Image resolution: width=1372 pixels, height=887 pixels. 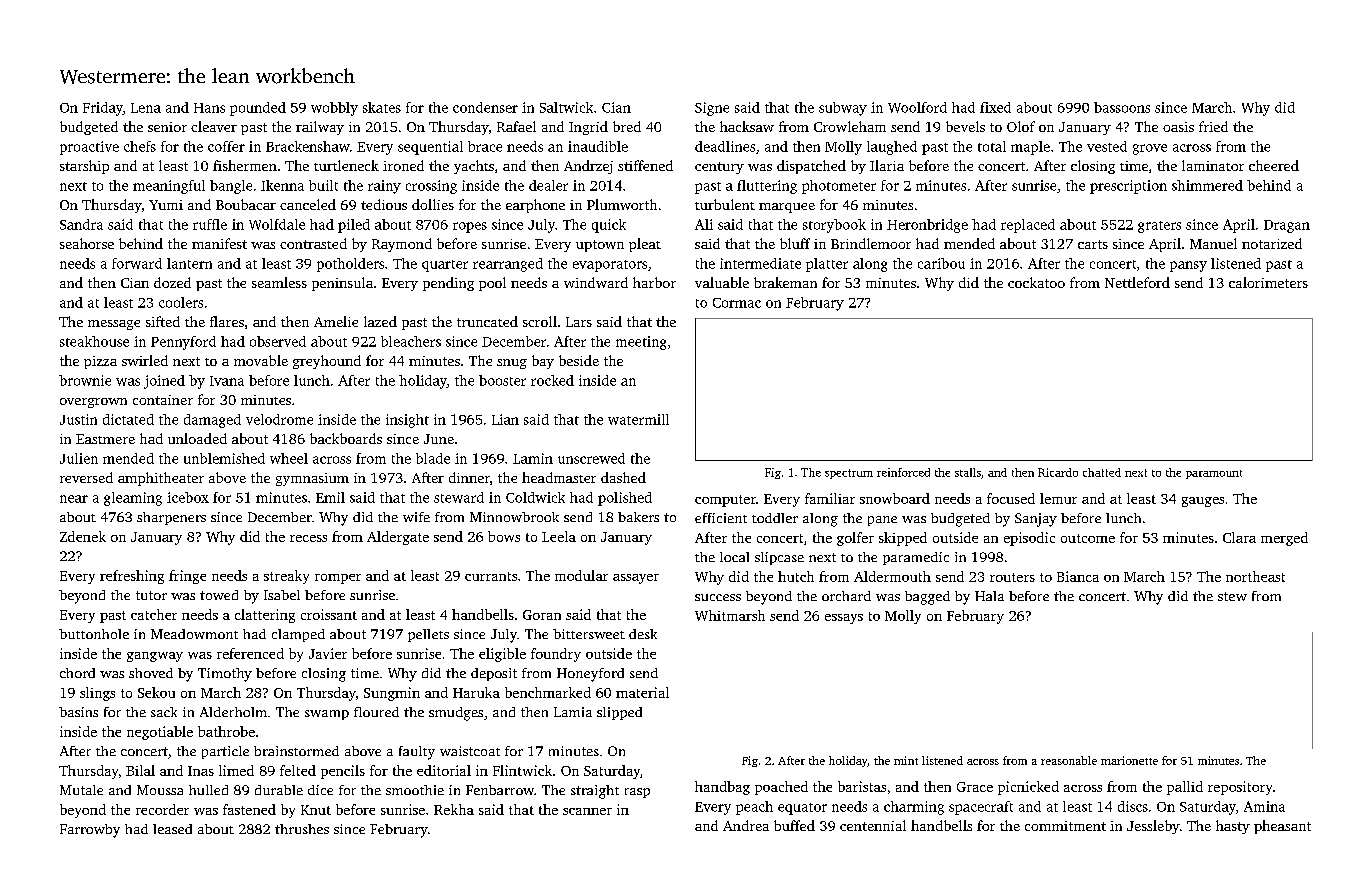 What do you see at coordinates (485, 146) in the screenshot?
I see `brace` at bounding box center [485, 146].
